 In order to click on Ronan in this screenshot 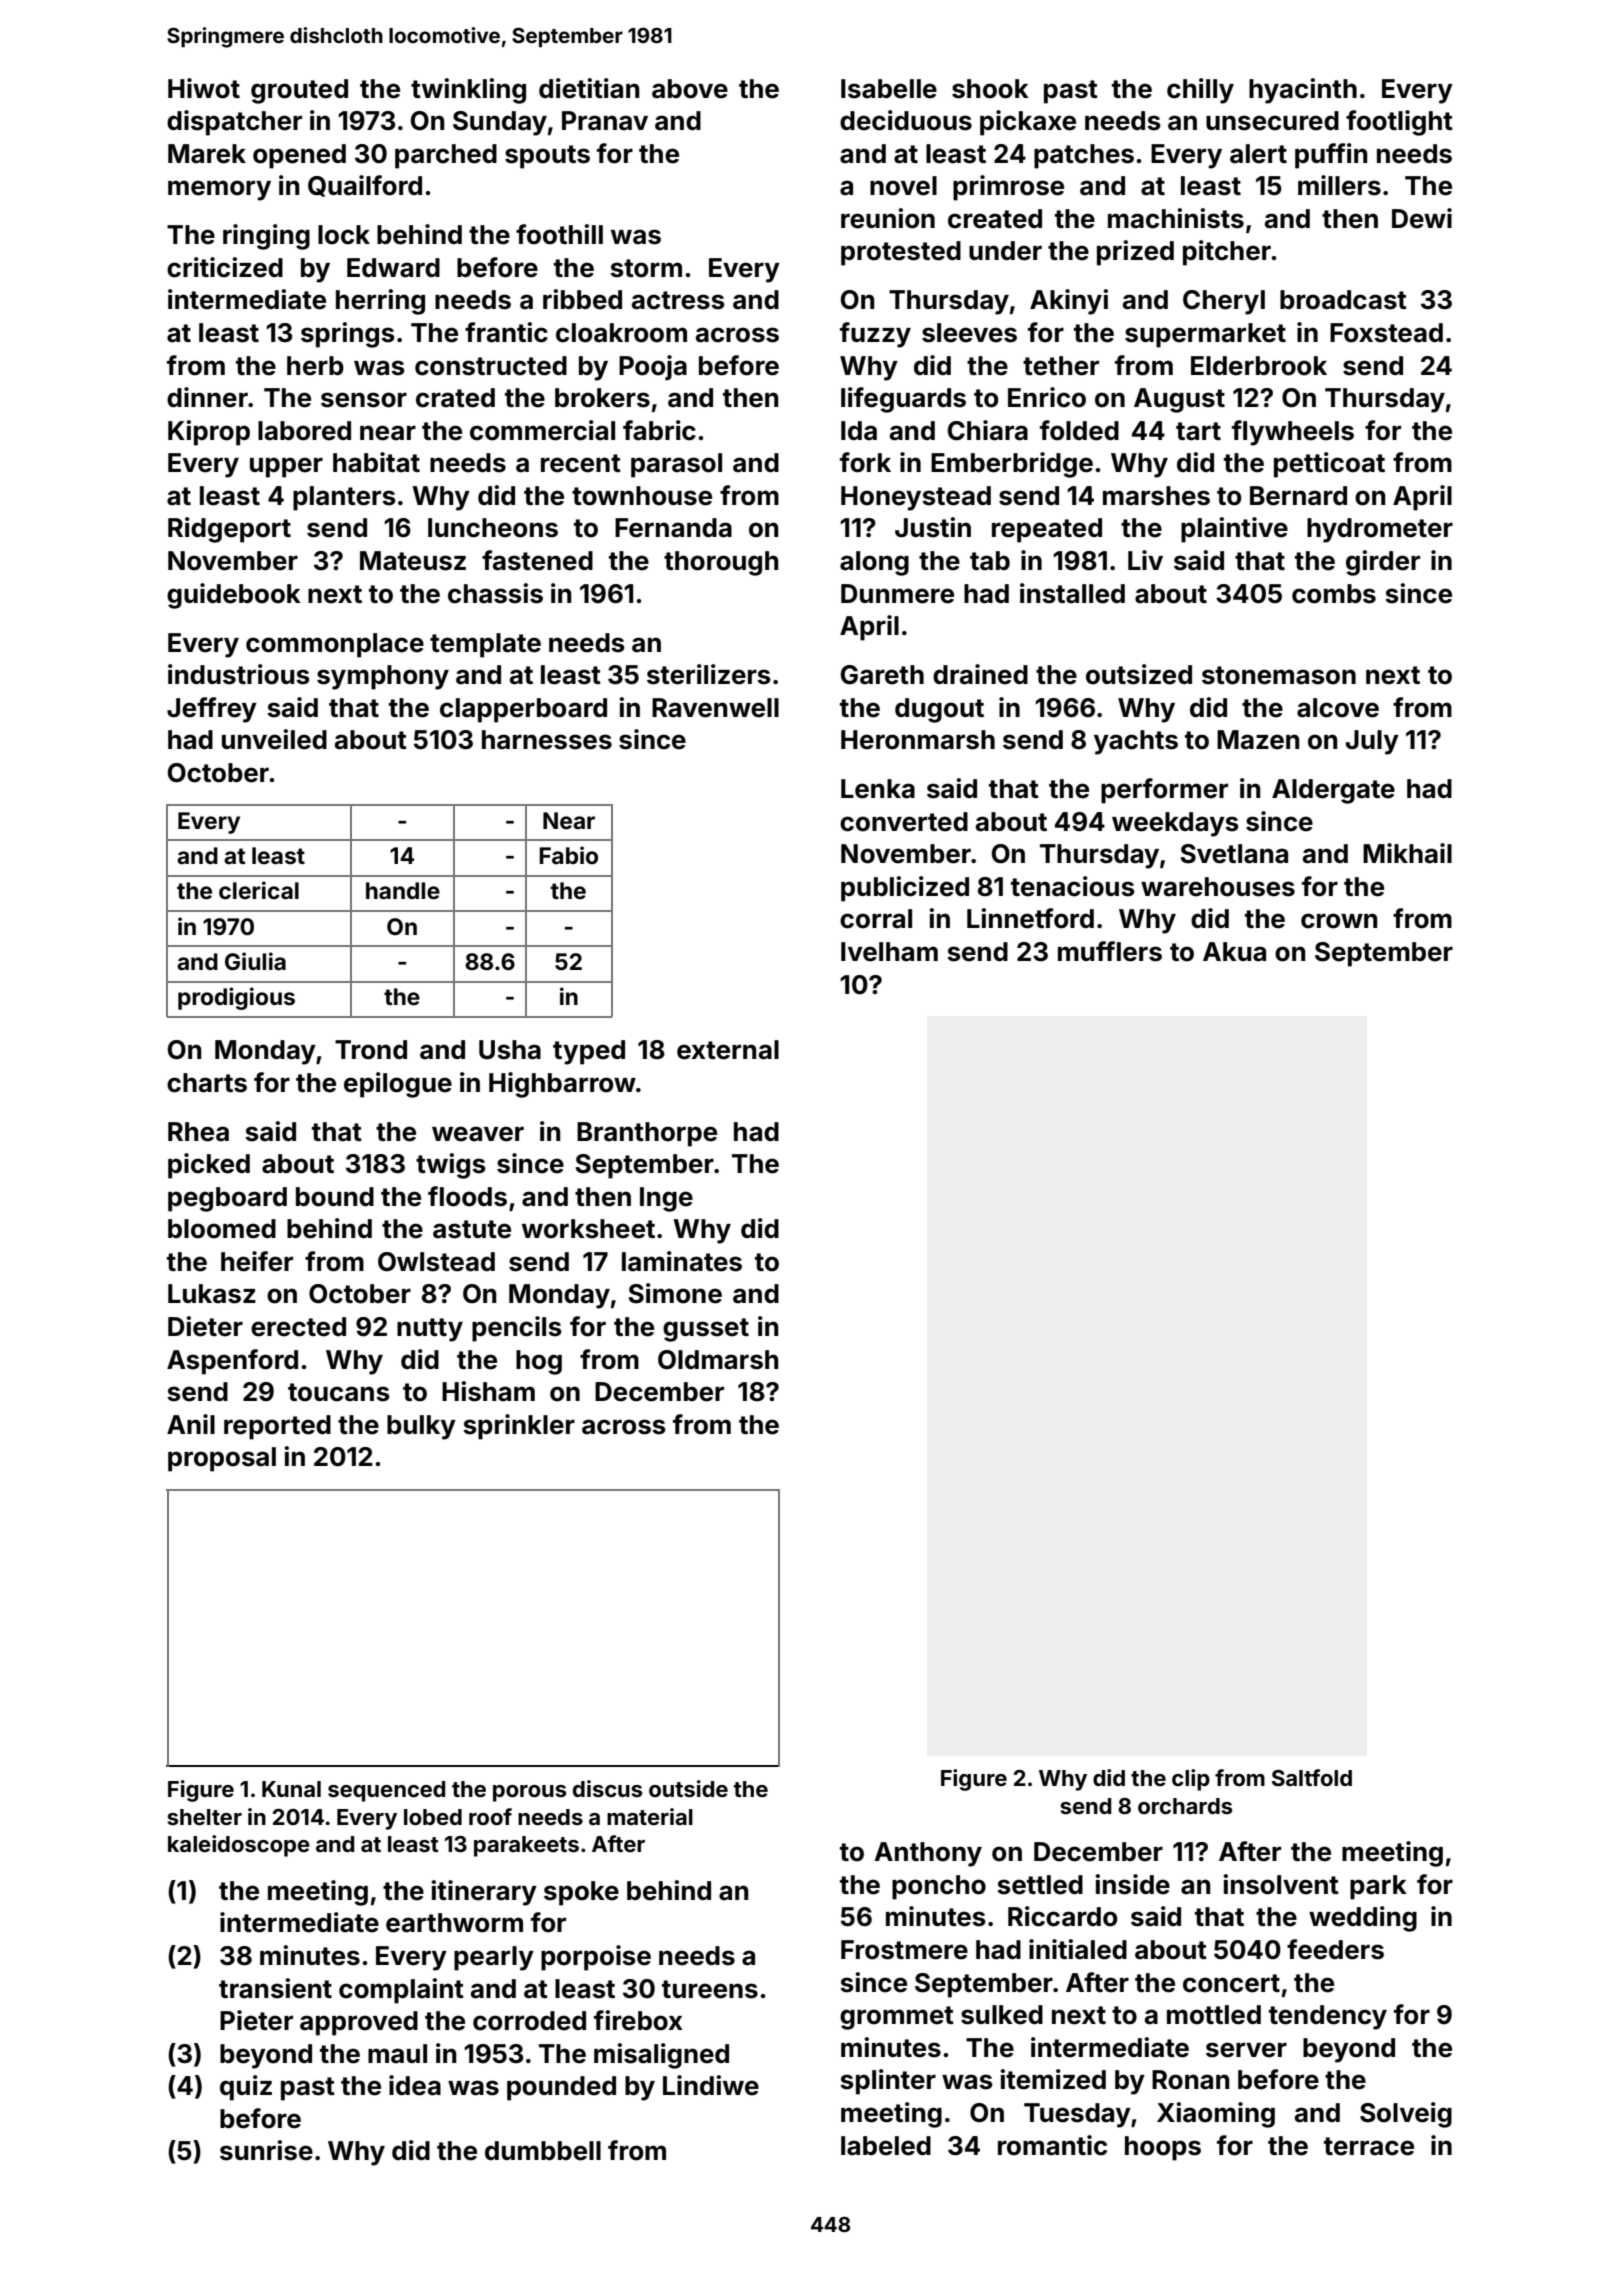, I will do `click(1191, 2080)`.
